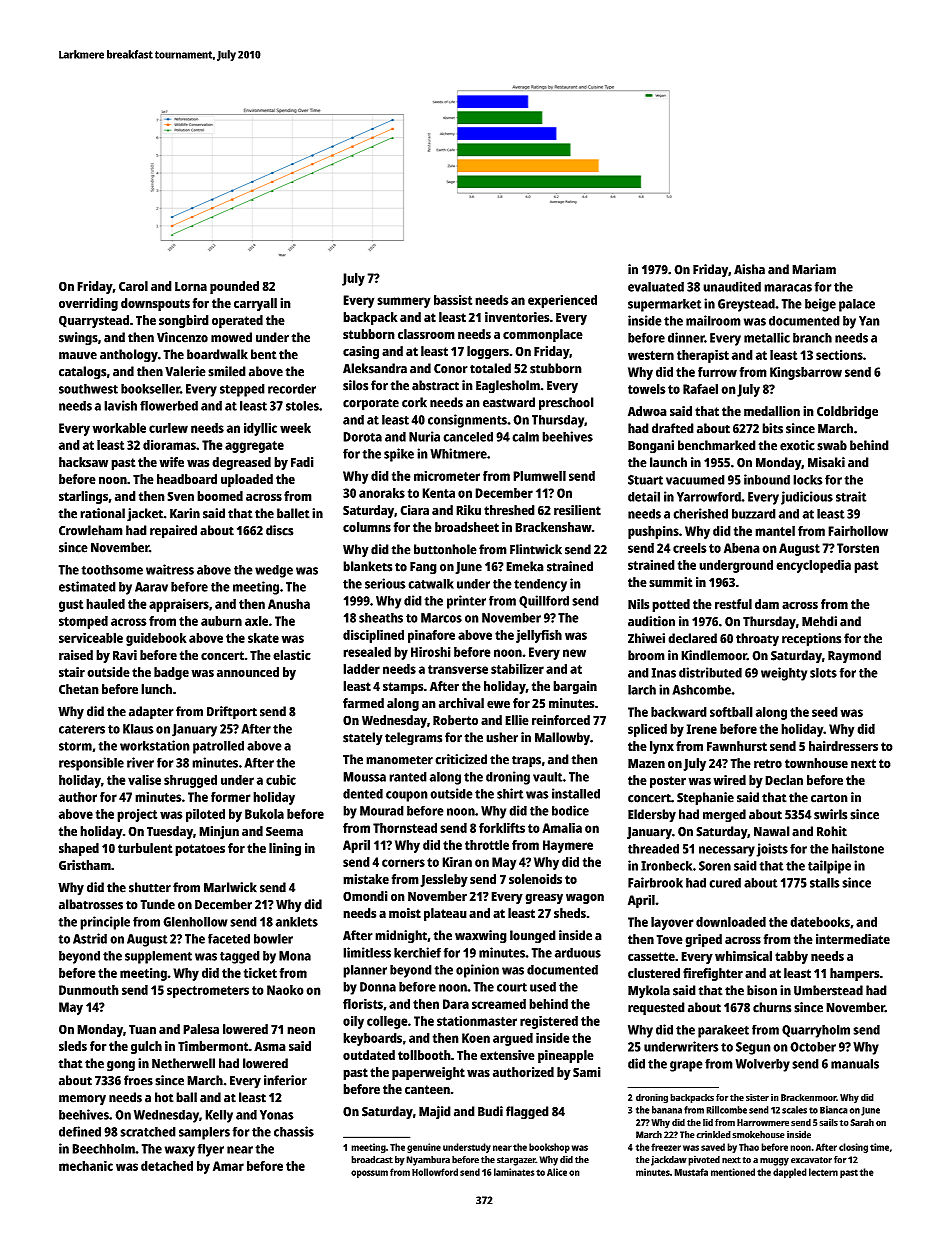 The width and height of the screenshot is (952, 1233). Describe the element at coordinates (364, 777) in the screenshot. I see `Moussa` at that location.
